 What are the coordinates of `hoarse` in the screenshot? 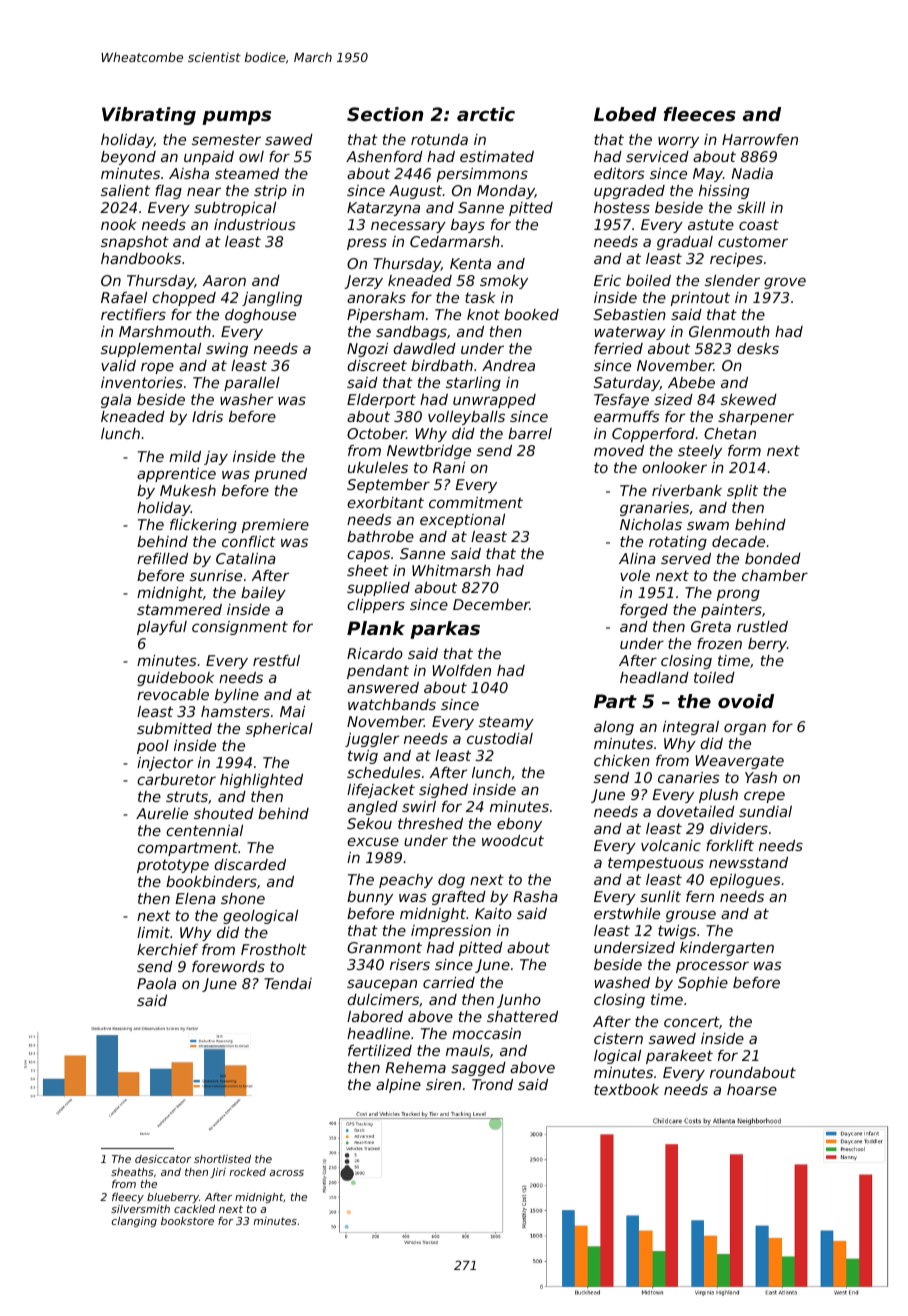 It's located at (752, 1089).
